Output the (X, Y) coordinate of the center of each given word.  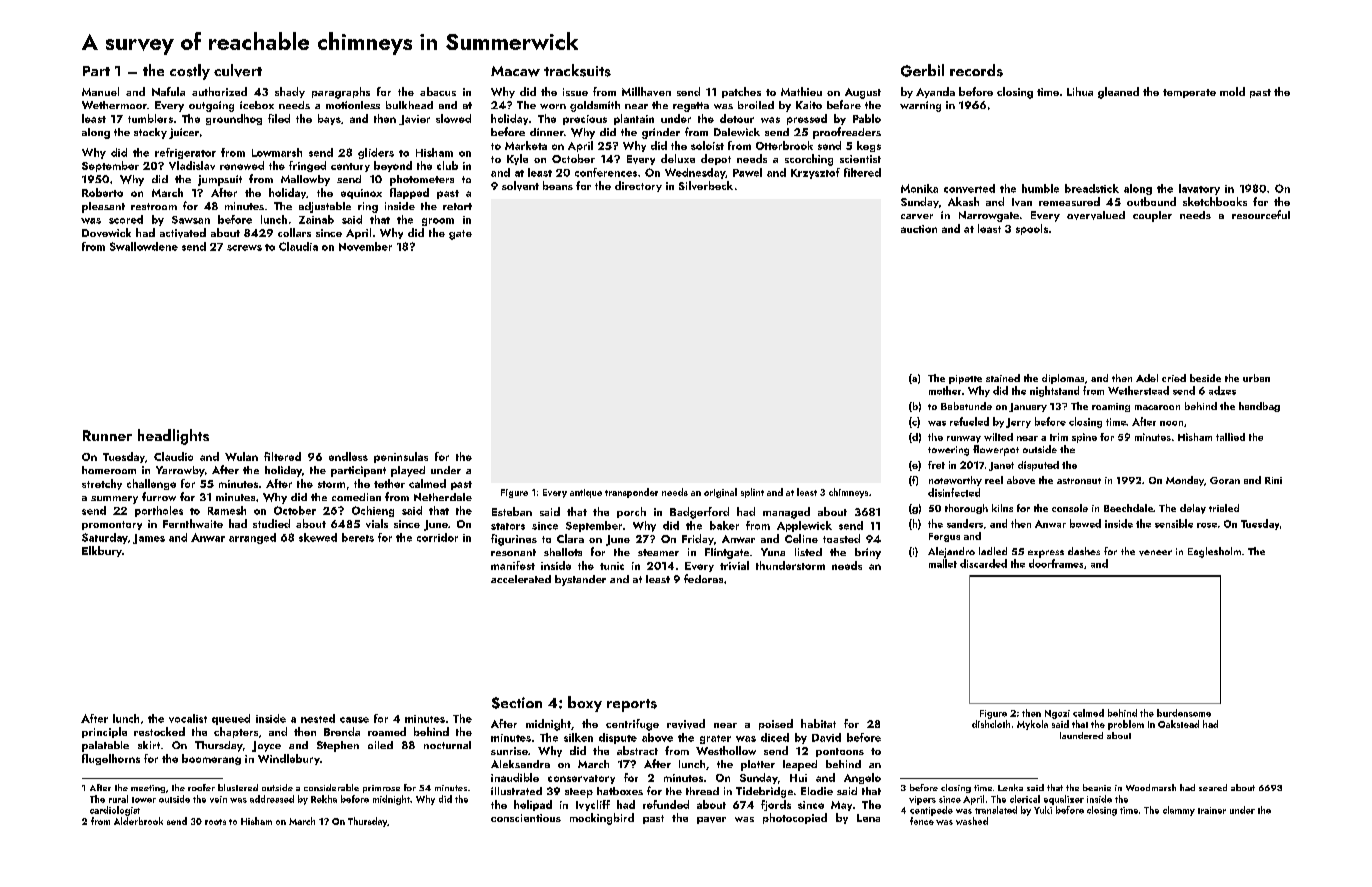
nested (318, 718)
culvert (238, 70)
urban (1256, 378)
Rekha (324, 799)
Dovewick (106, 232)
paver (711, 820)
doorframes (1056, 563)
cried (1174, 378)
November (365, 246)
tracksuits (577, 70)
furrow (159, 496)
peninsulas (401, 457)
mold (1232, 91)
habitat (818, 723)
